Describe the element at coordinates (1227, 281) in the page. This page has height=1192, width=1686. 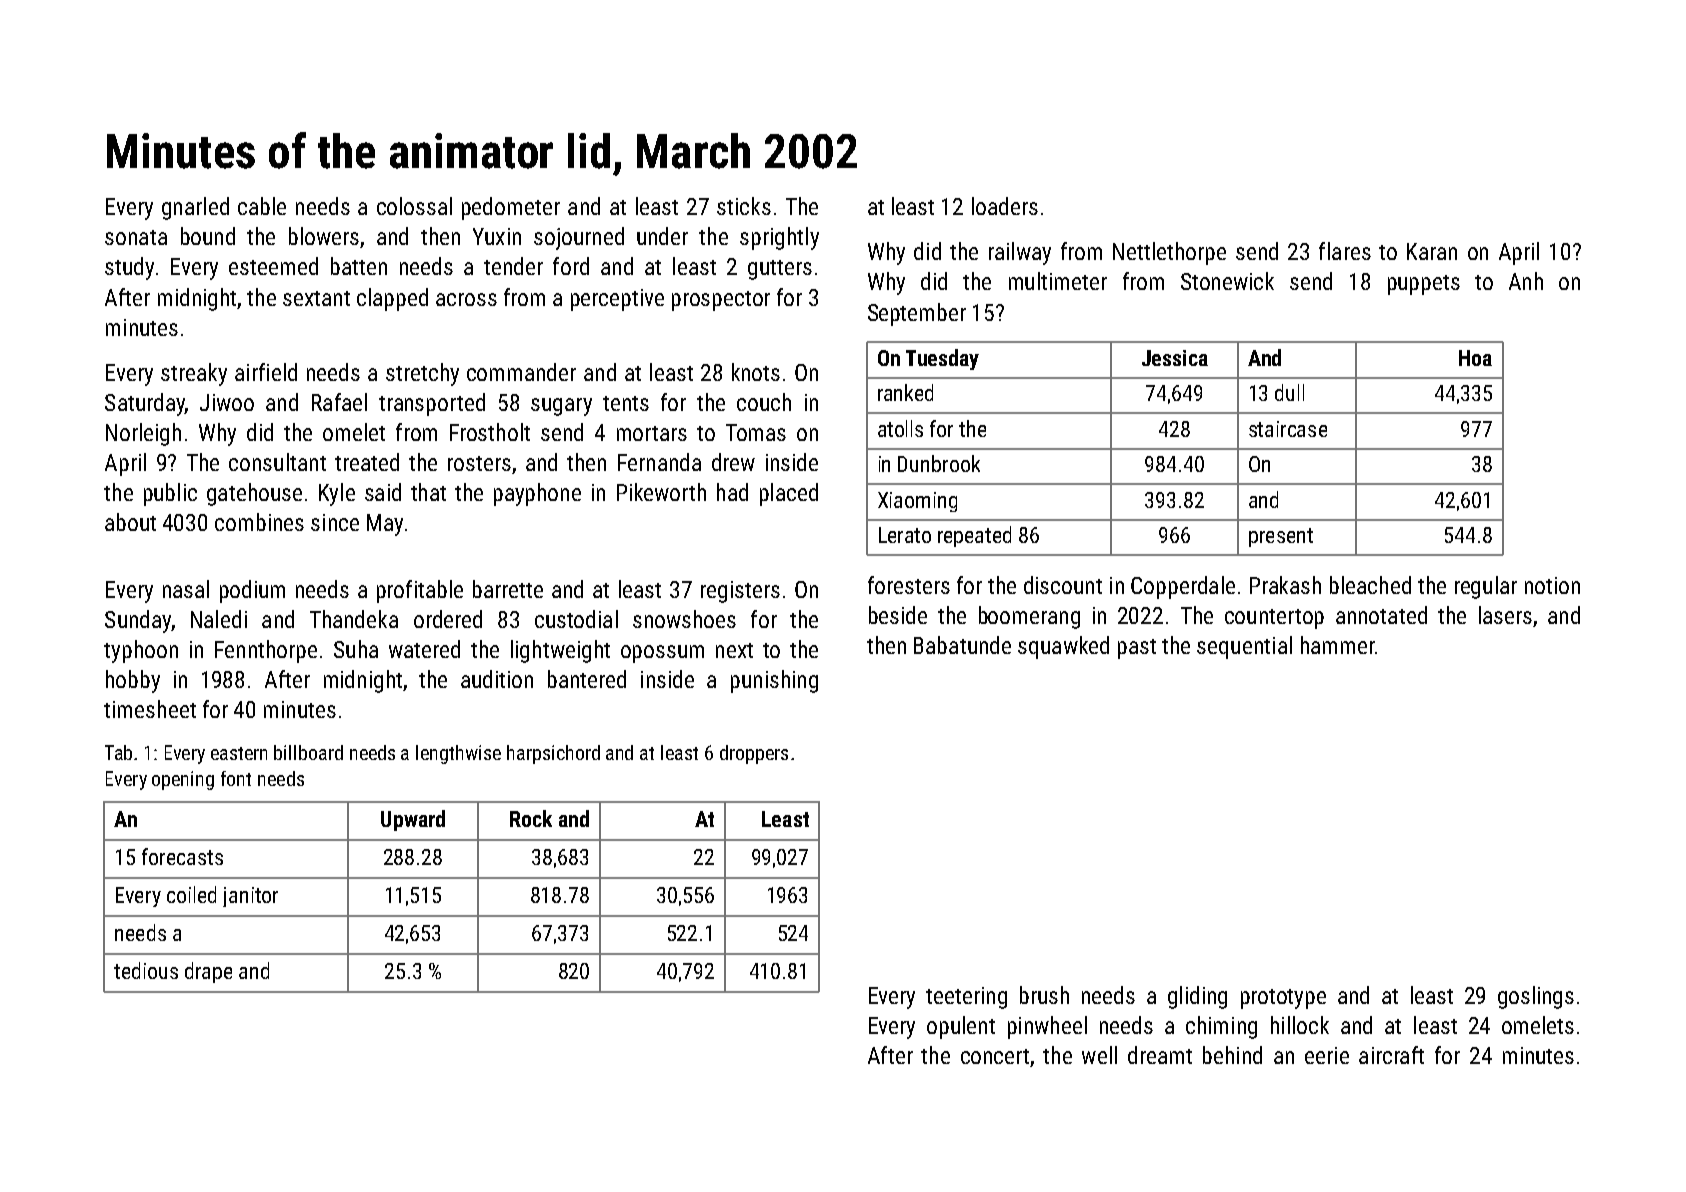
I see `Stonewick` at that location.
